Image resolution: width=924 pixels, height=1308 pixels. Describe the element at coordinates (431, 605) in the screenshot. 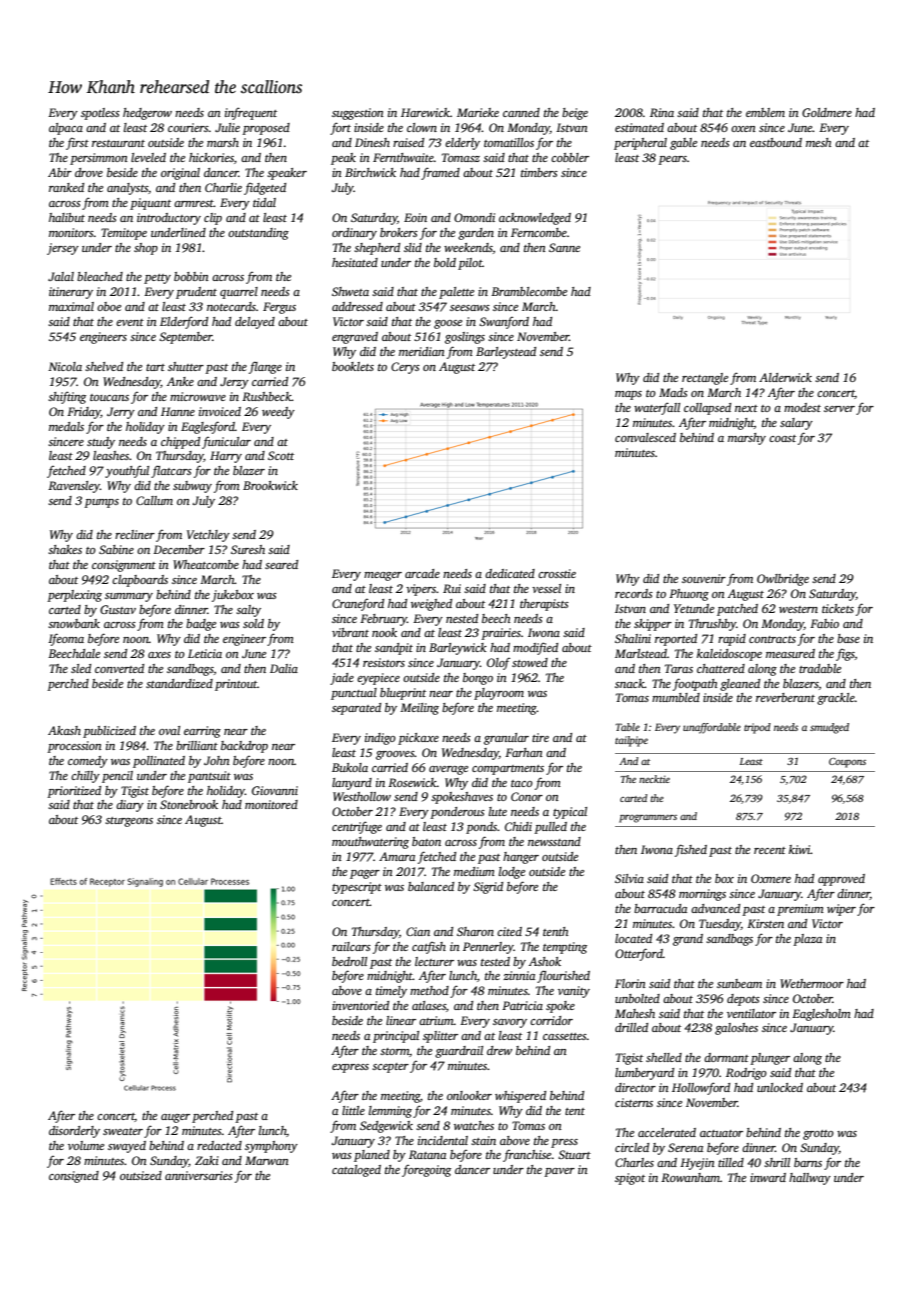

I see `weighed` at that location.
